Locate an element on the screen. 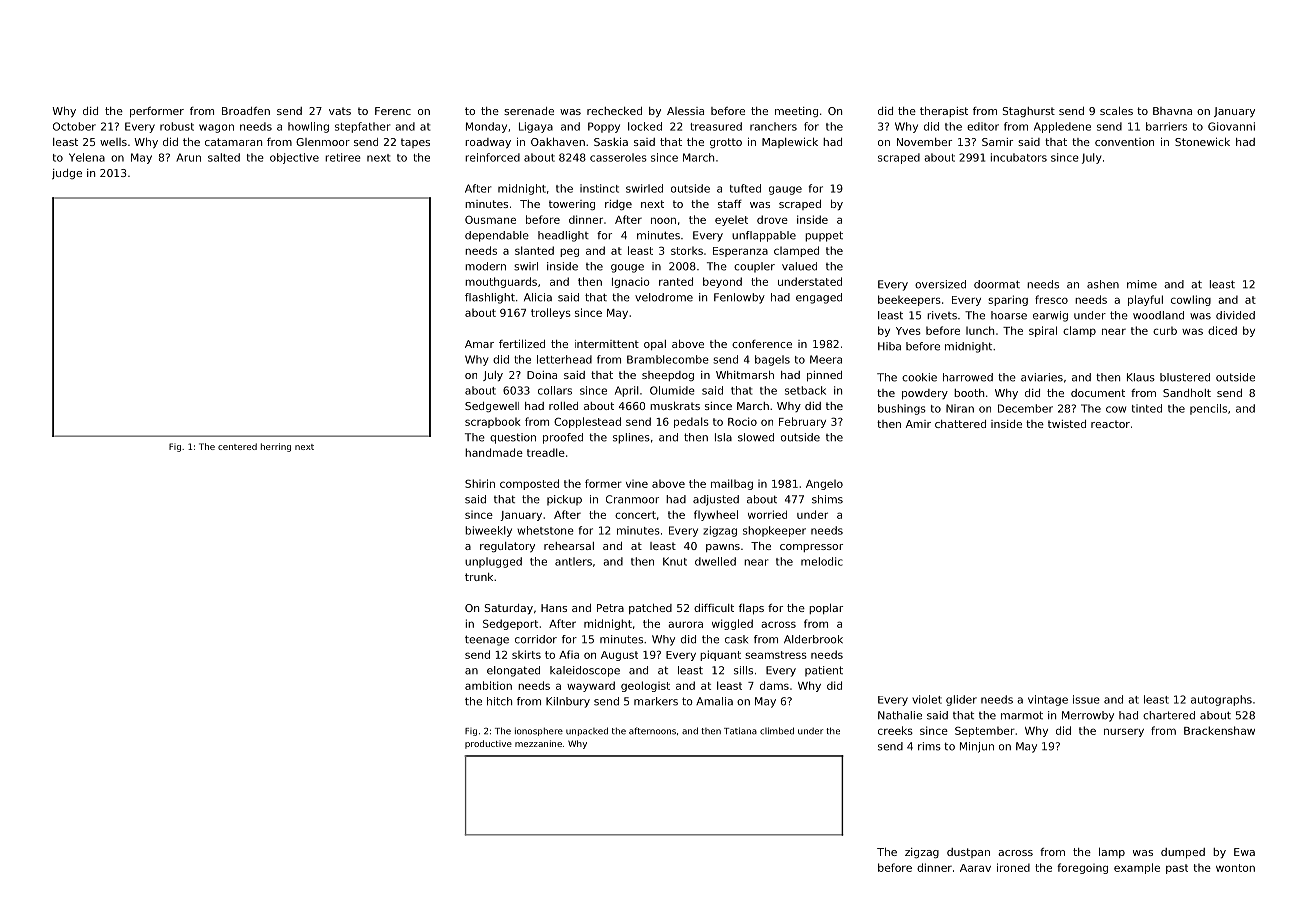 The height and width of the screenshot is (924, 1308). blustered is located at coordinates (1185, 377).
